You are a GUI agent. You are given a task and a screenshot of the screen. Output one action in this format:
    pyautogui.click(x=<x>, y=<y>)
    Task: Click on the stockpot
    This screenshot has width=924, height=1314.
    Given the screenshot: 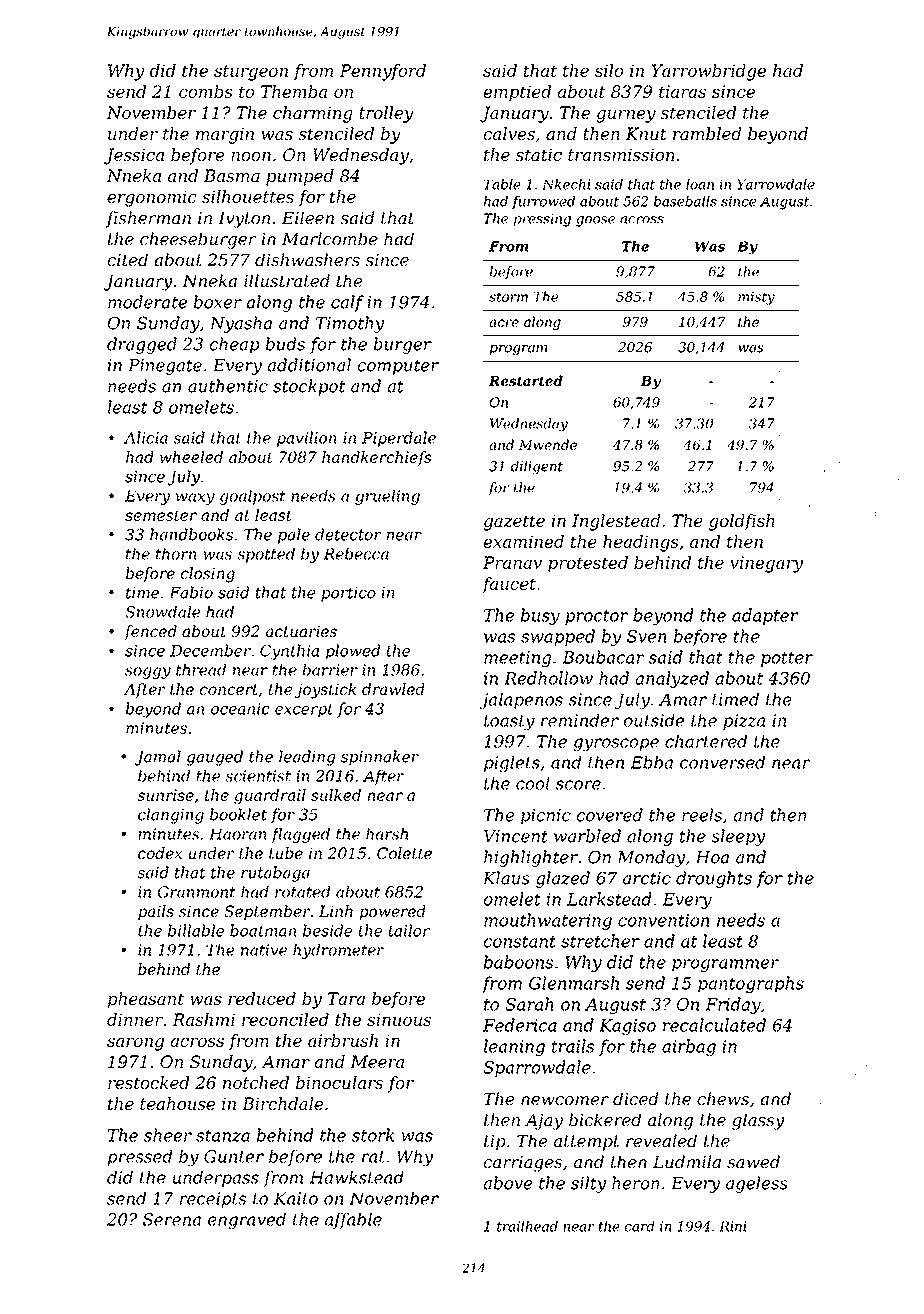 What is the action you would take?
    pyautogui.click(x=309, y=387)
